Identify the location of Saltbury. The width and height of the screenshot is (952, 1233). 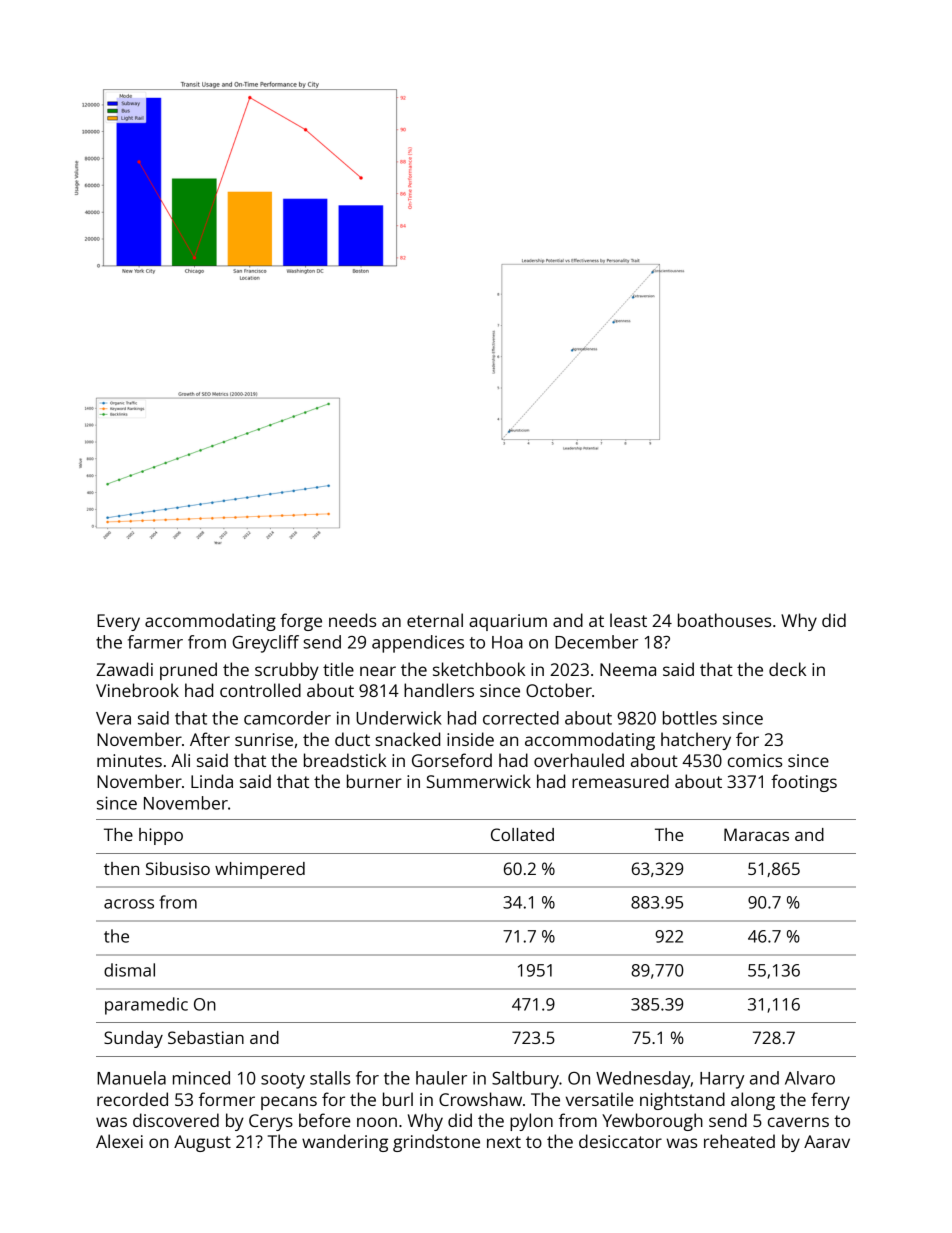
(525, 1080).
